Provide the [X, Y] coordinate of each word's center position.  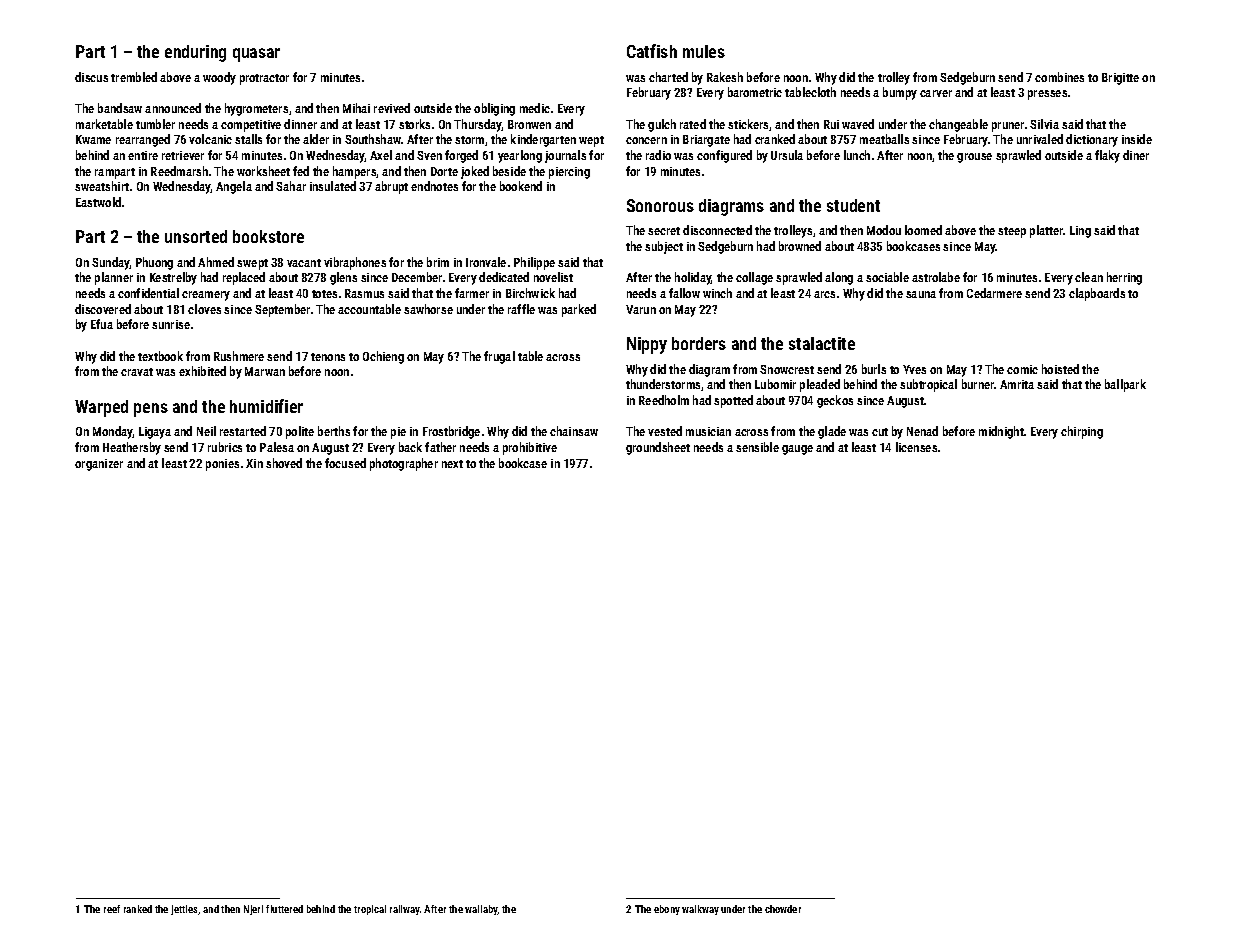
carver [936, 93]
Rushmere [239, 356]
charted [668, 77]
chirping [1082, 432]
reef [112, 909]
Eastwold [98, 202]
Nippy [647, 345]
